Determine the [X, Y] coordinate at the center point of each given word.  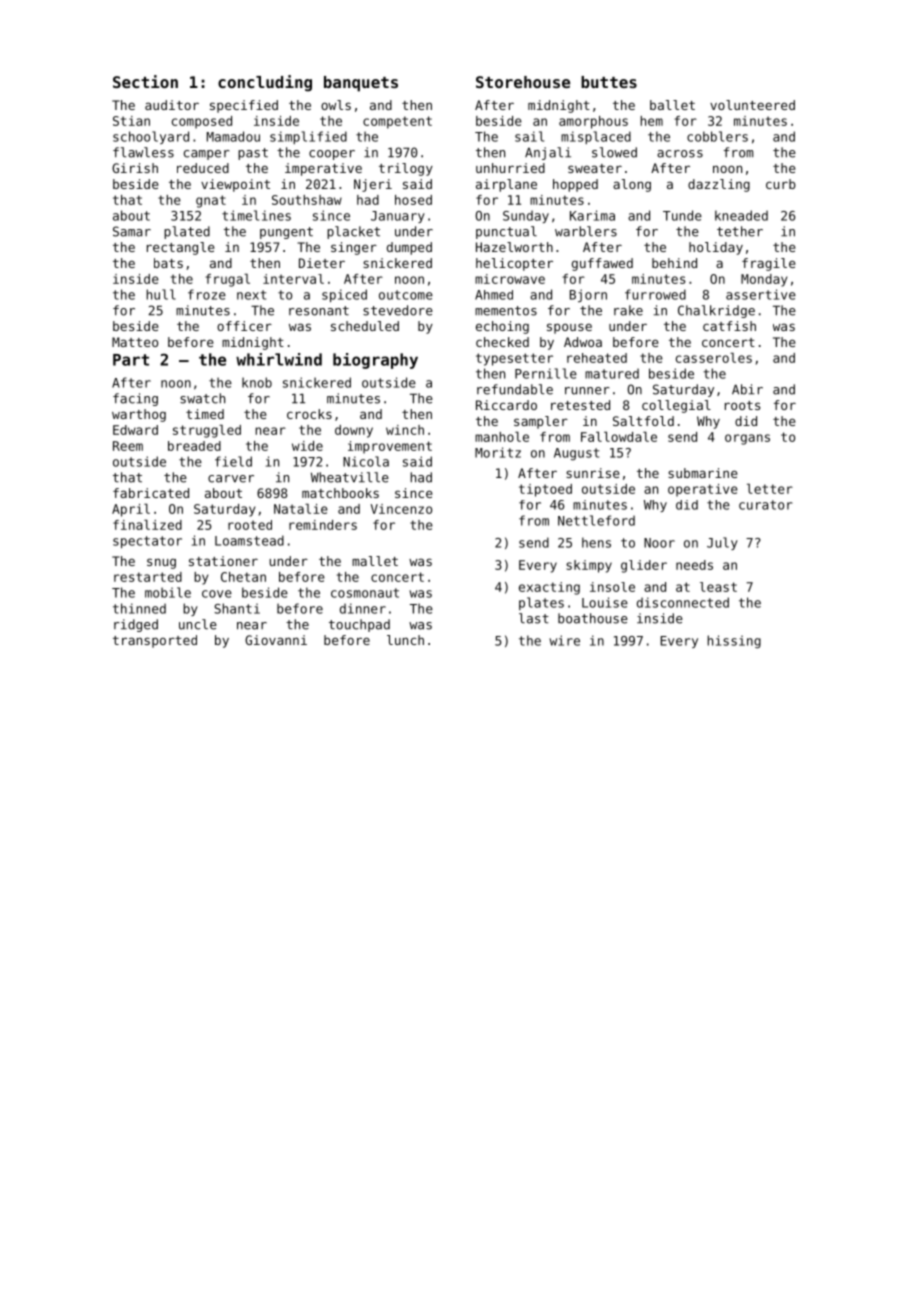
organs [747, 439]
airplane [506, 185]
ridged [136, 625]
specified [244, 106]
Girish [135, 168]
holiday [716, 248]
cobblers [717, 136]
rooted [250, 525]
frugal [227, 280]
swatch [202, 398]
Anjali [548, 153]
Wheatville [350, 477]
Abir [747, 389]
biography [375, 361]
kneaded [741, 215]
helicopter [514, 264]
